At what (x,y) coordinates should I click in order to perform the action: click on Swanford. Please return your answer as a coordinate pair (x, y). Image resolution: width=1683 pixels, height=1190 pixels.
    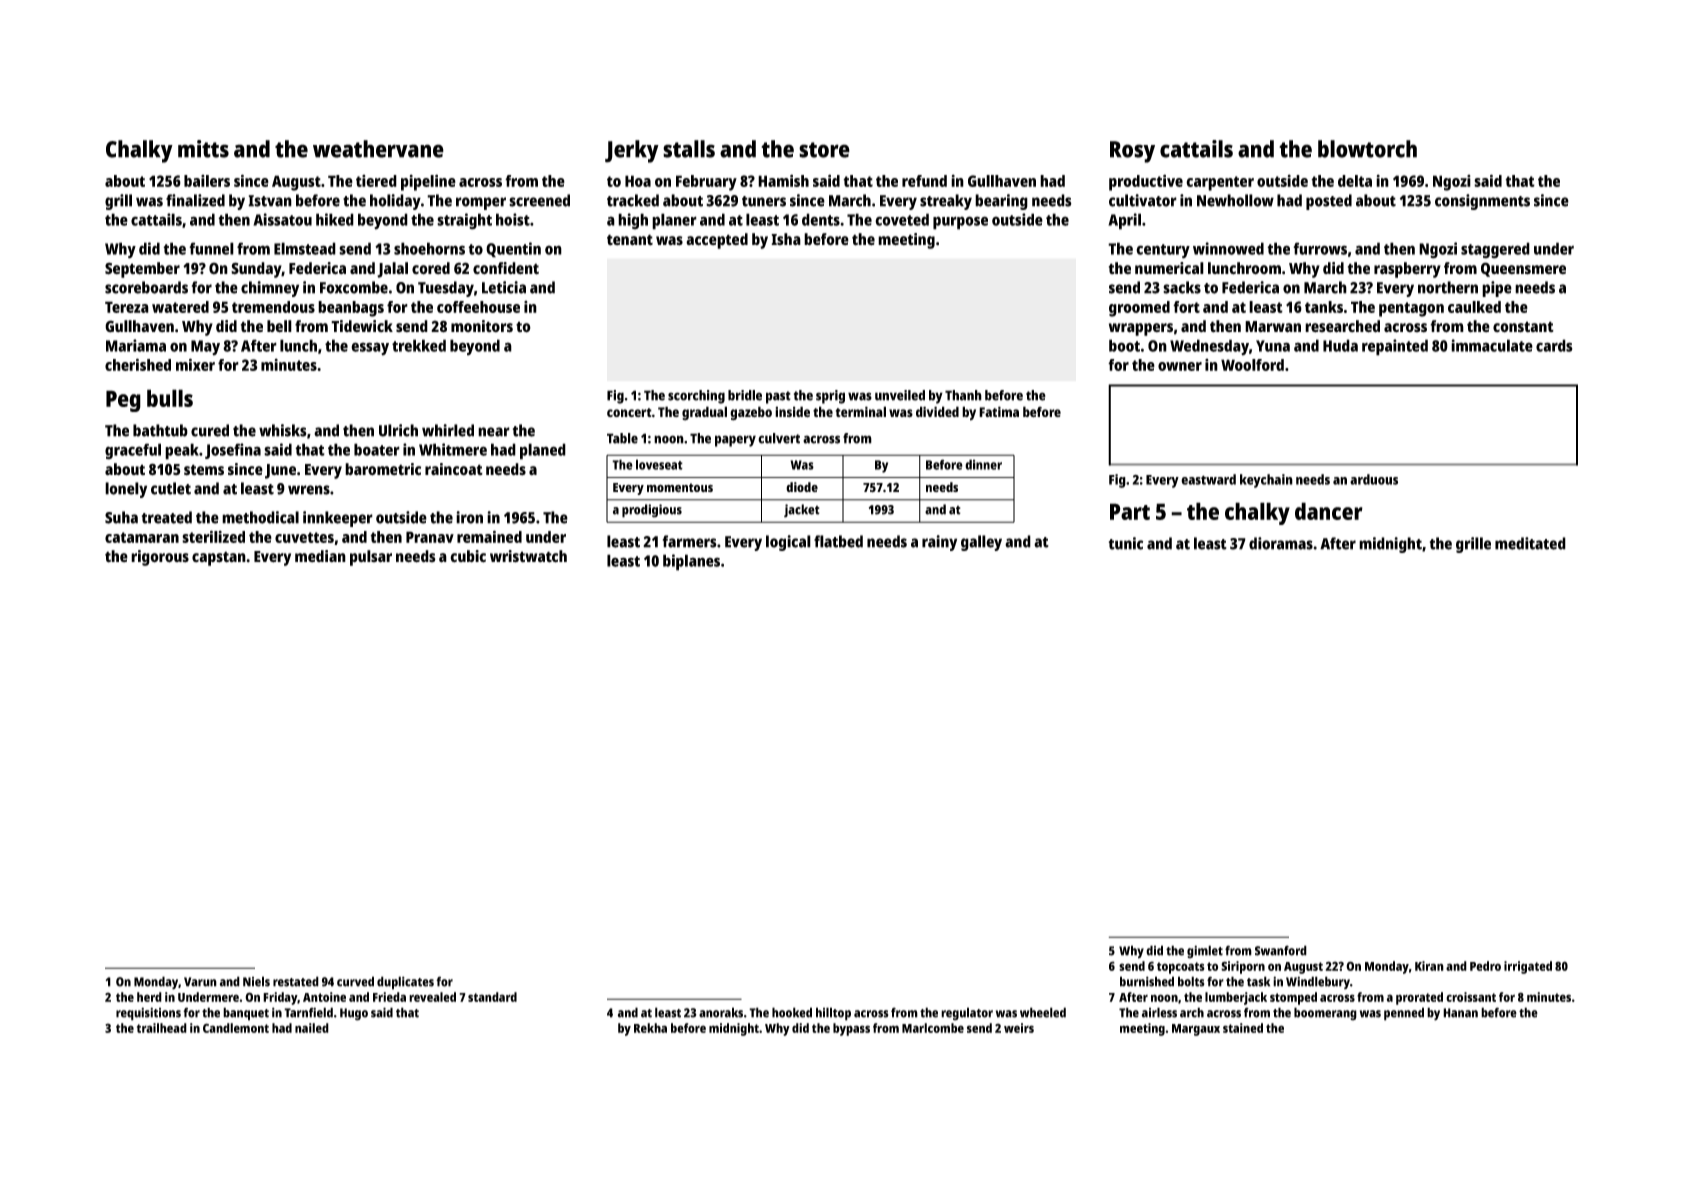
    Looking at the image, I should click on (1281, 950).
